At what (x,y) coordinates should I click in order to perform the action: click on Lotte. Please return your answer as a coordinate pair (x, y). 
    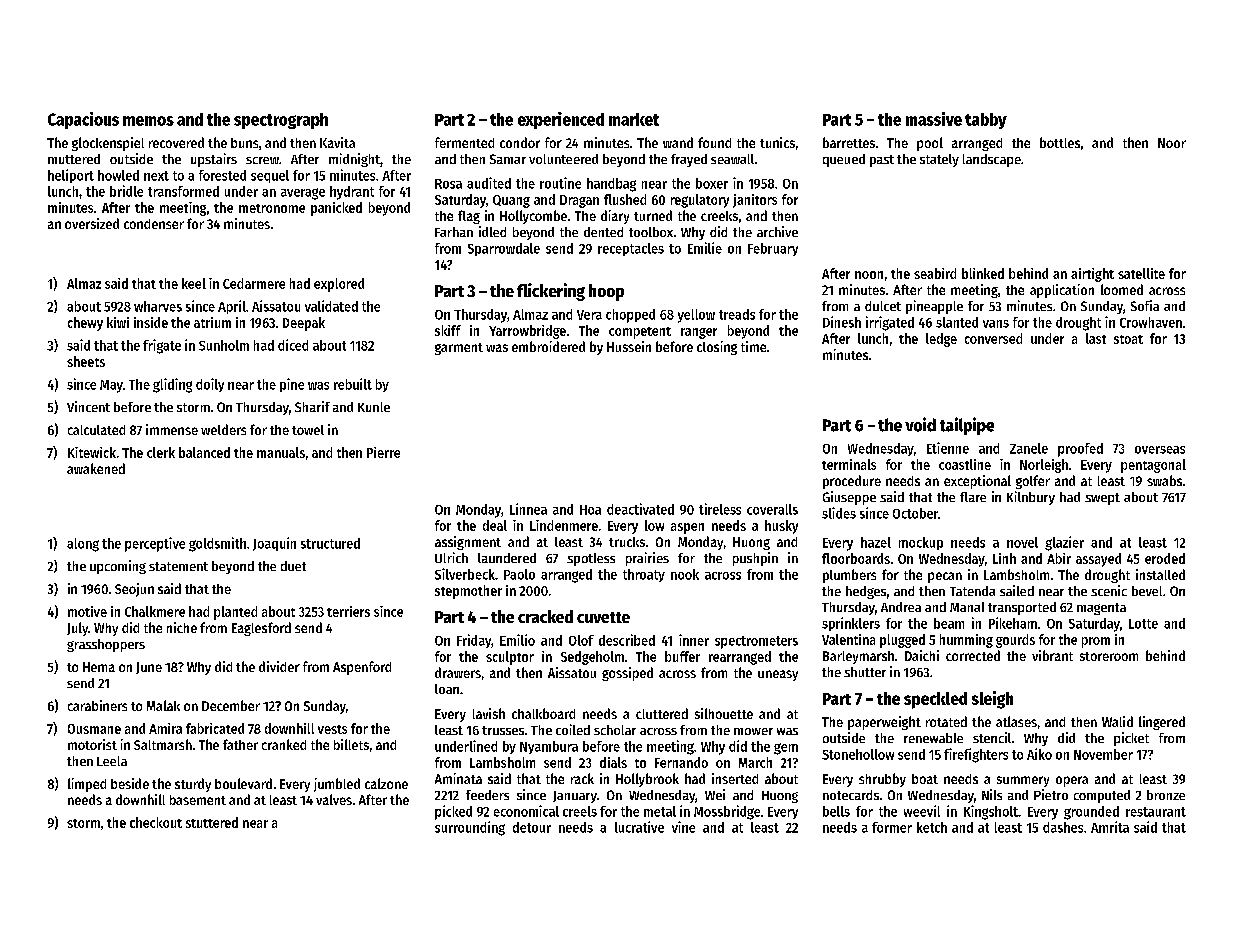
    Looking at the image, I should click on (1143, 624).
